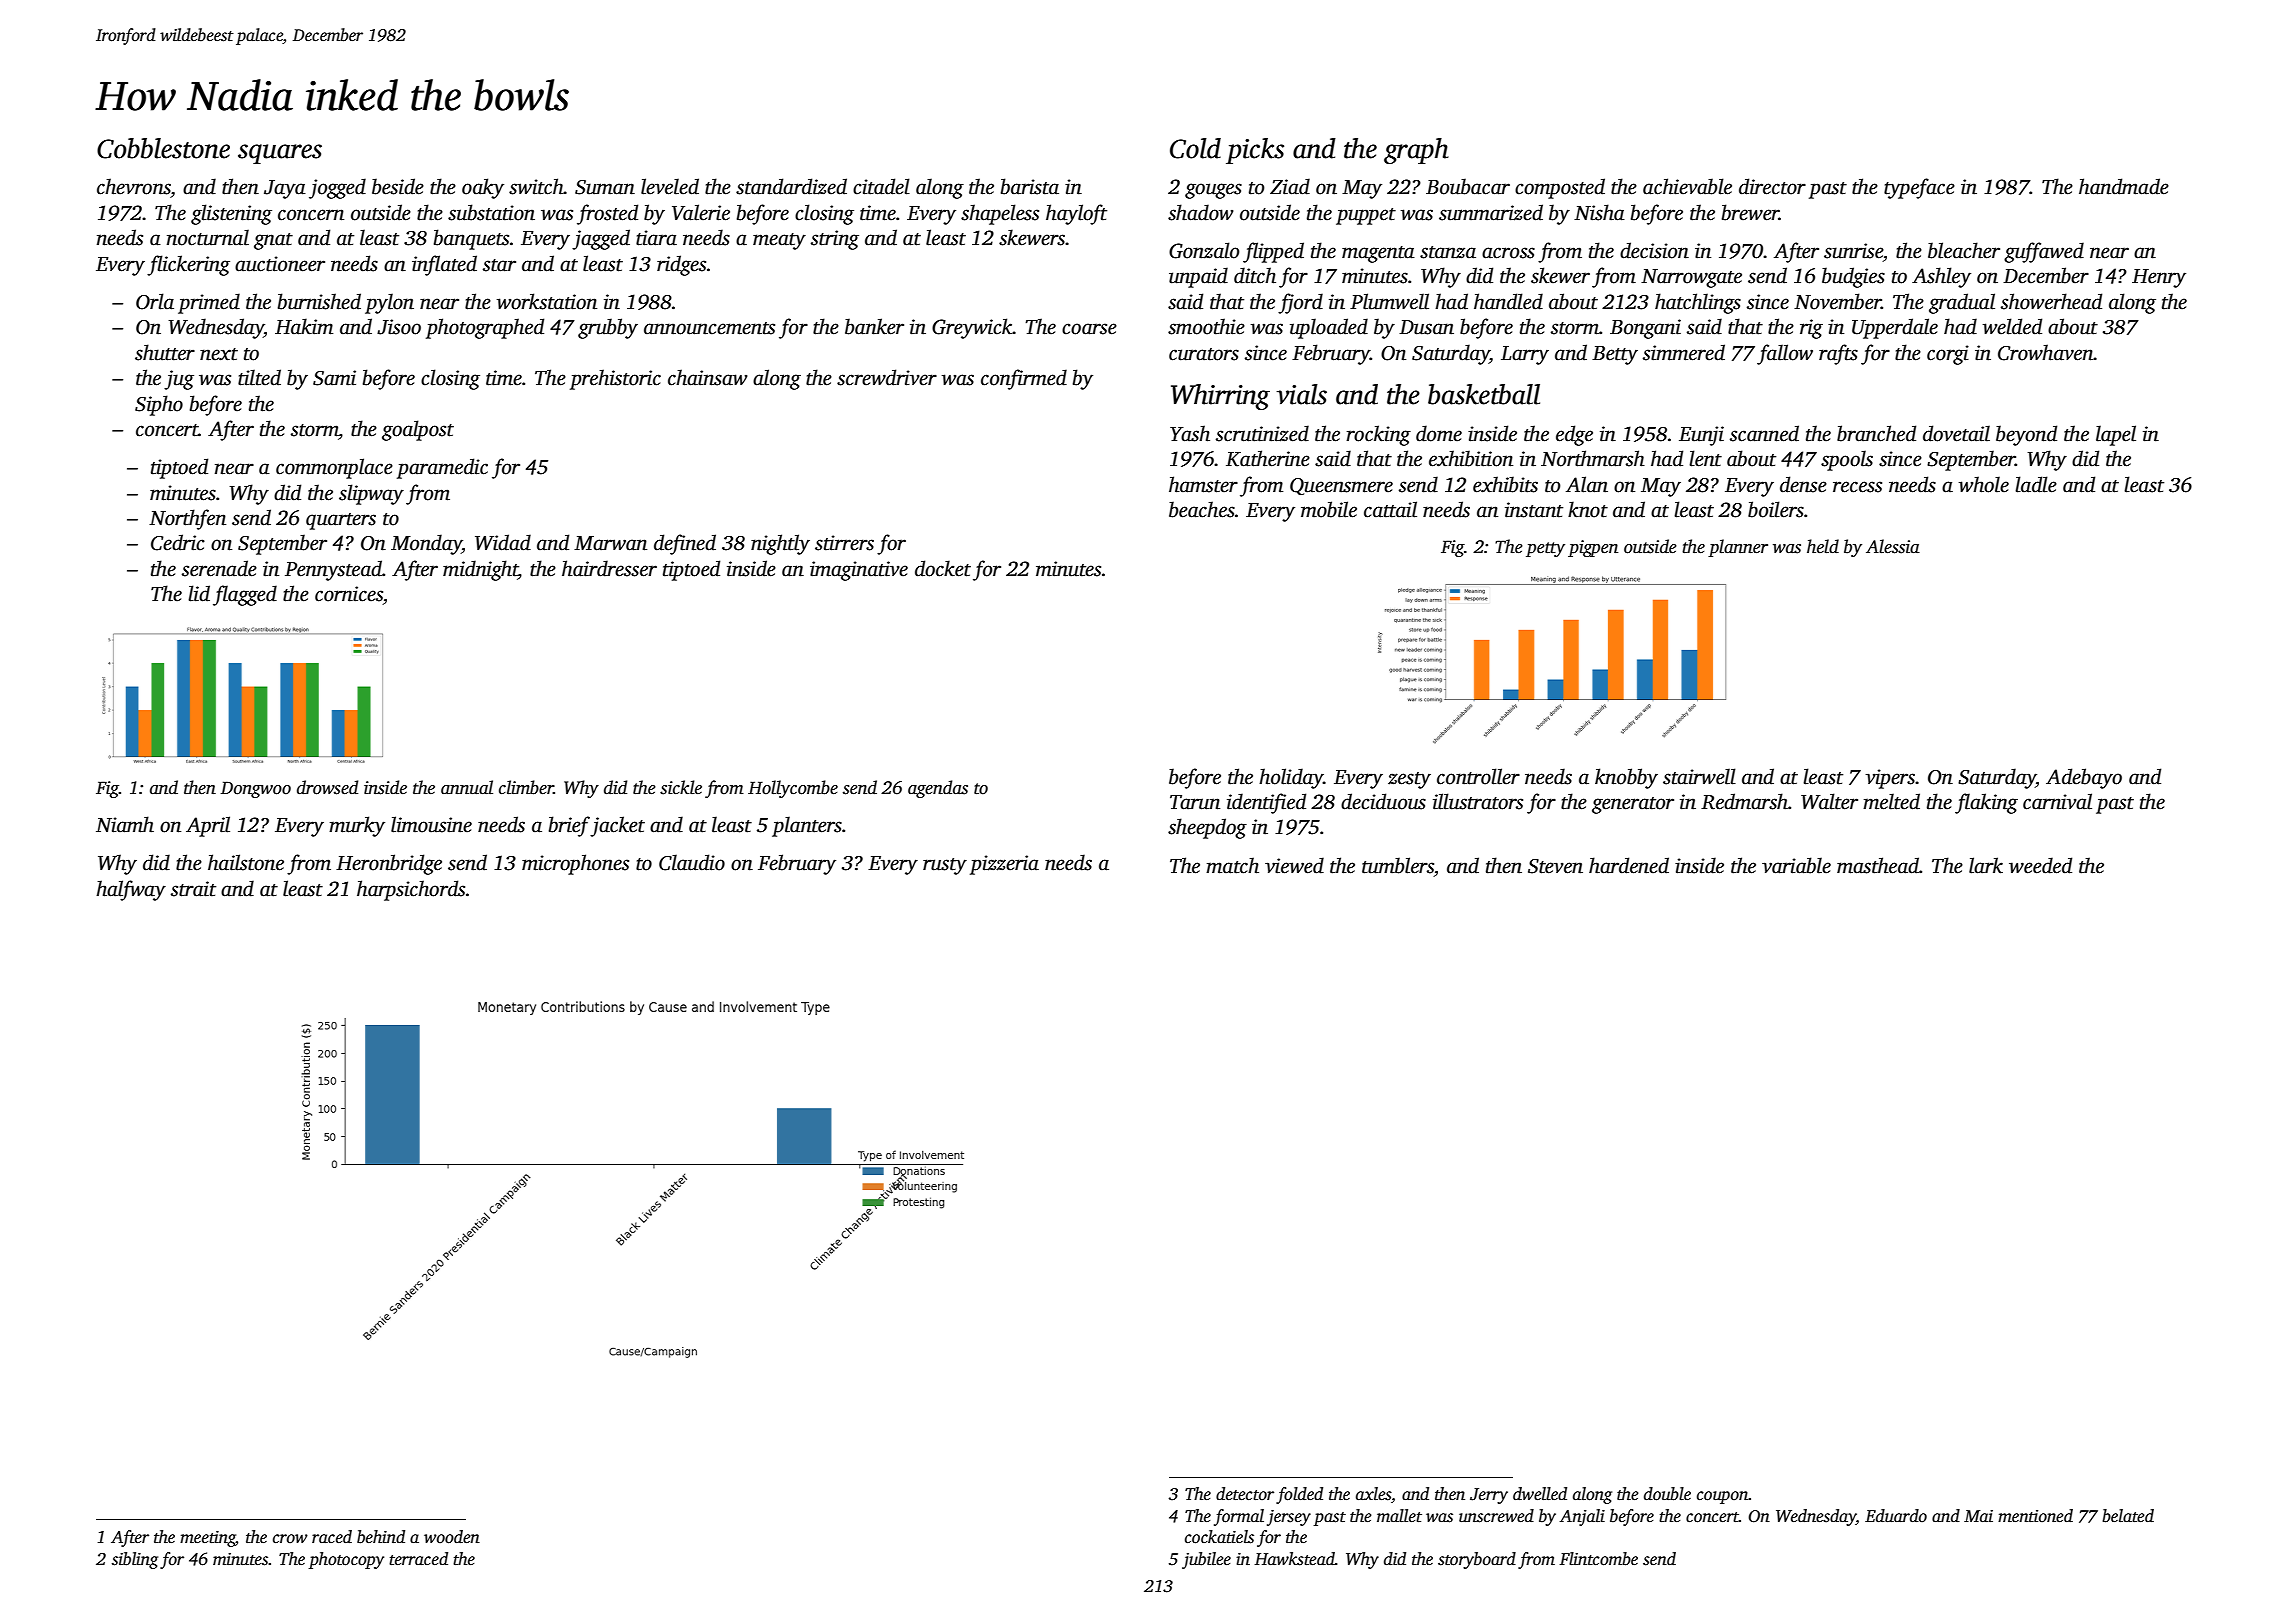 Image resolution: width=2289 pixels, height=1619 pixels. I want to click on carnival, so click(2057, 801).
